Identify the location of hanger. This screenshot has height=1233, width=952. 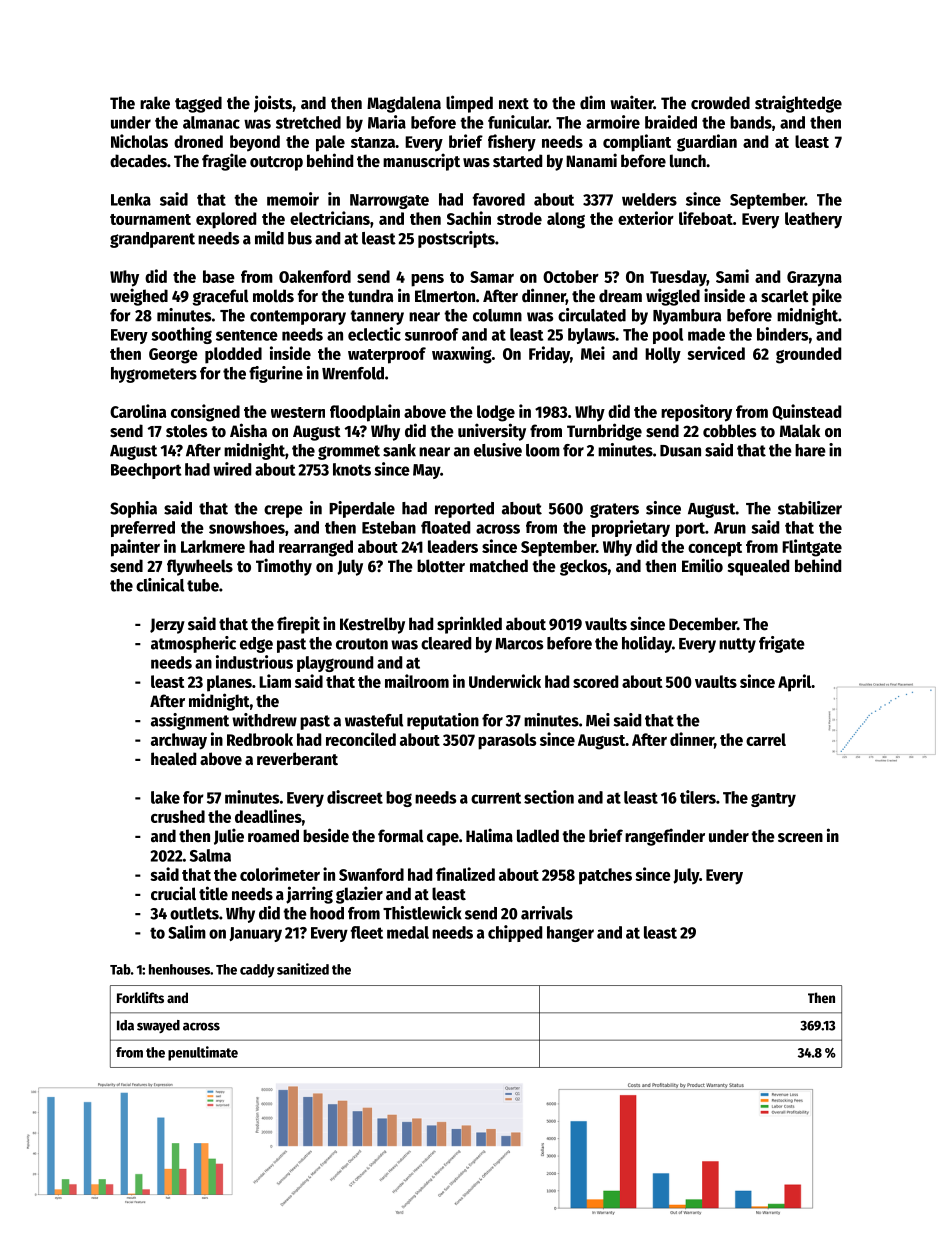
(570, 934).
